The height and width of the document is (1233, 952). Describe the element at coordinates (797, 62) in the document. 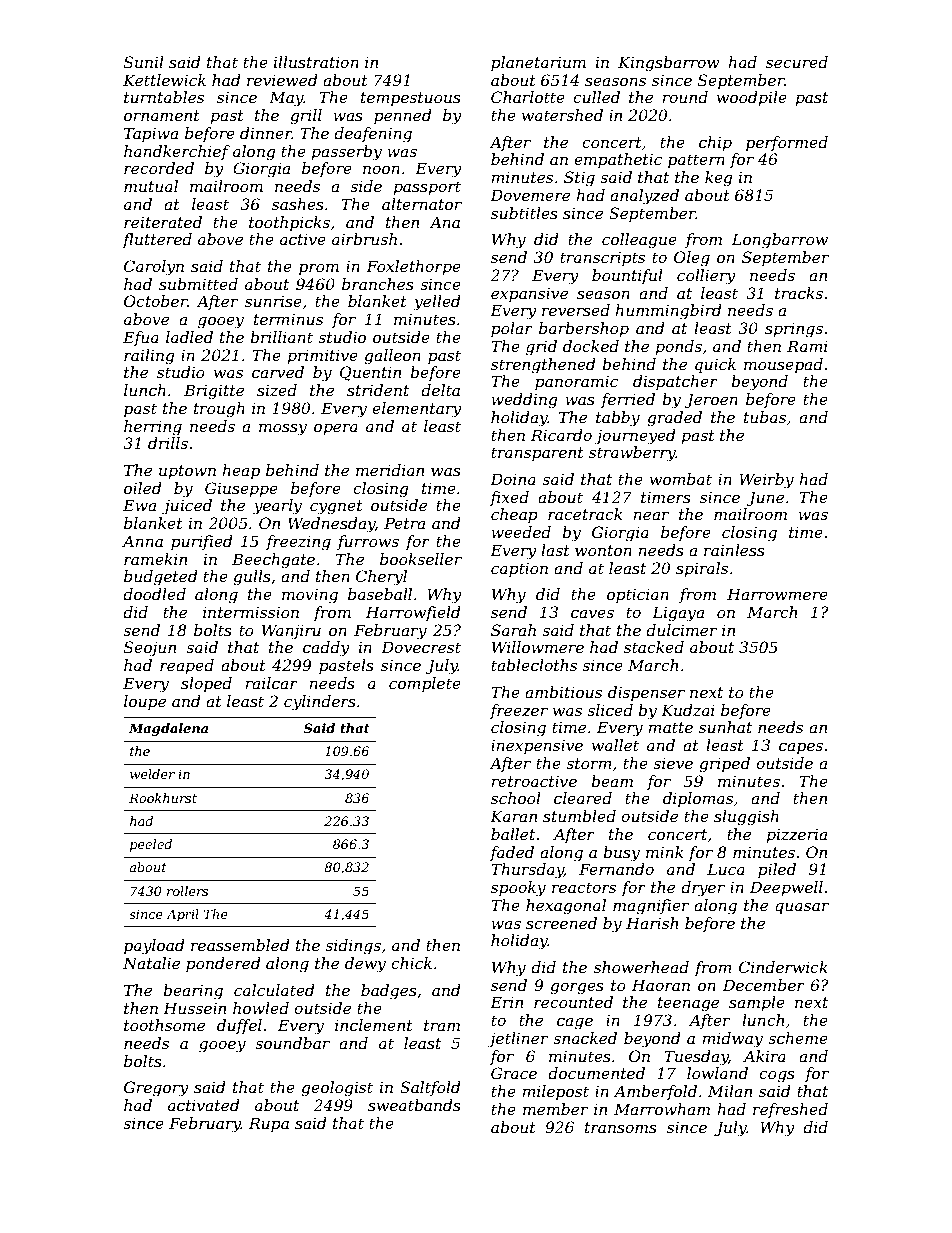

I see `secured` at that location.
